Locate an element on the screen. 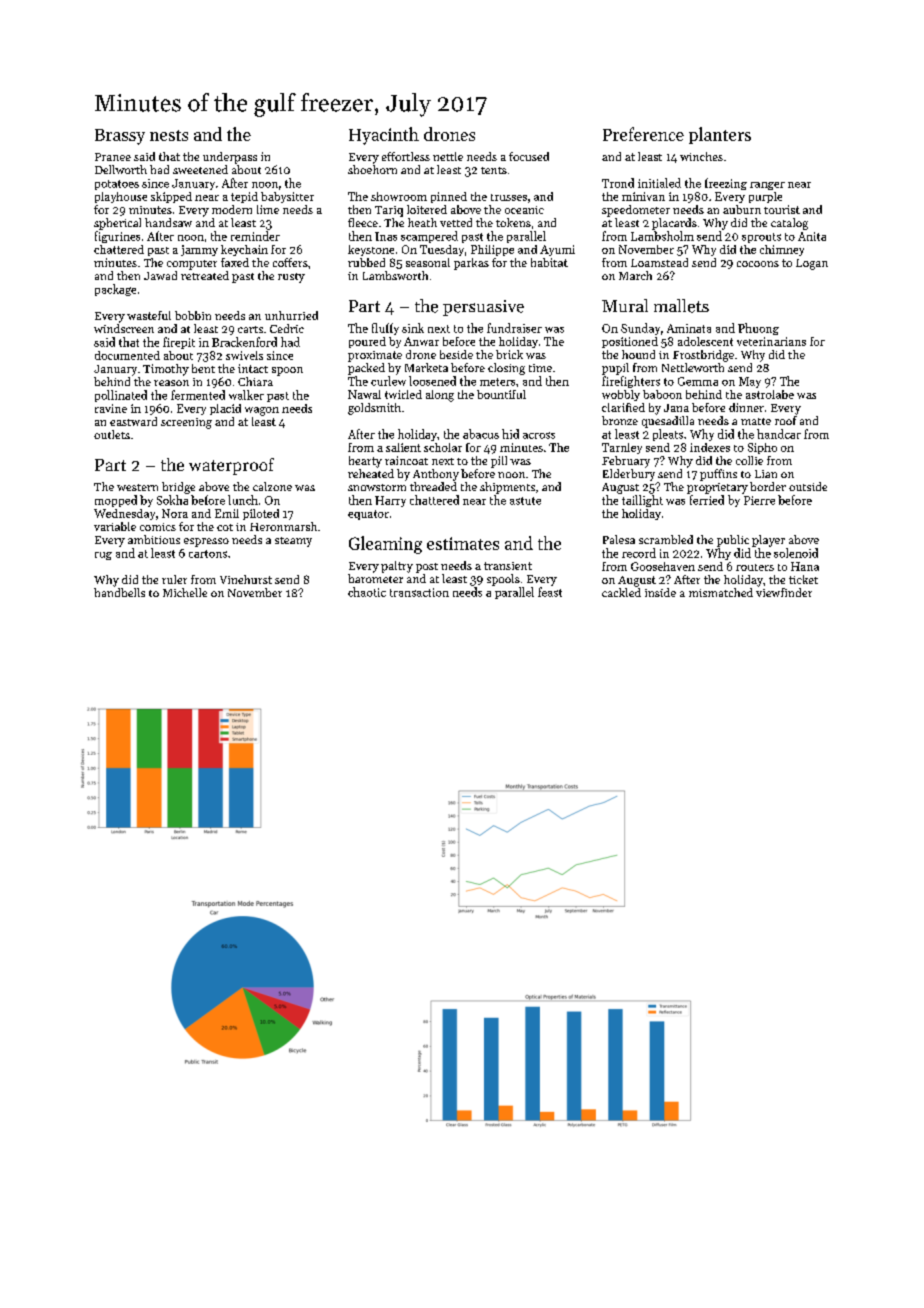 This screenshot has height=1308, width=924. Heronmarsh is located at coordinates (283, 526).
